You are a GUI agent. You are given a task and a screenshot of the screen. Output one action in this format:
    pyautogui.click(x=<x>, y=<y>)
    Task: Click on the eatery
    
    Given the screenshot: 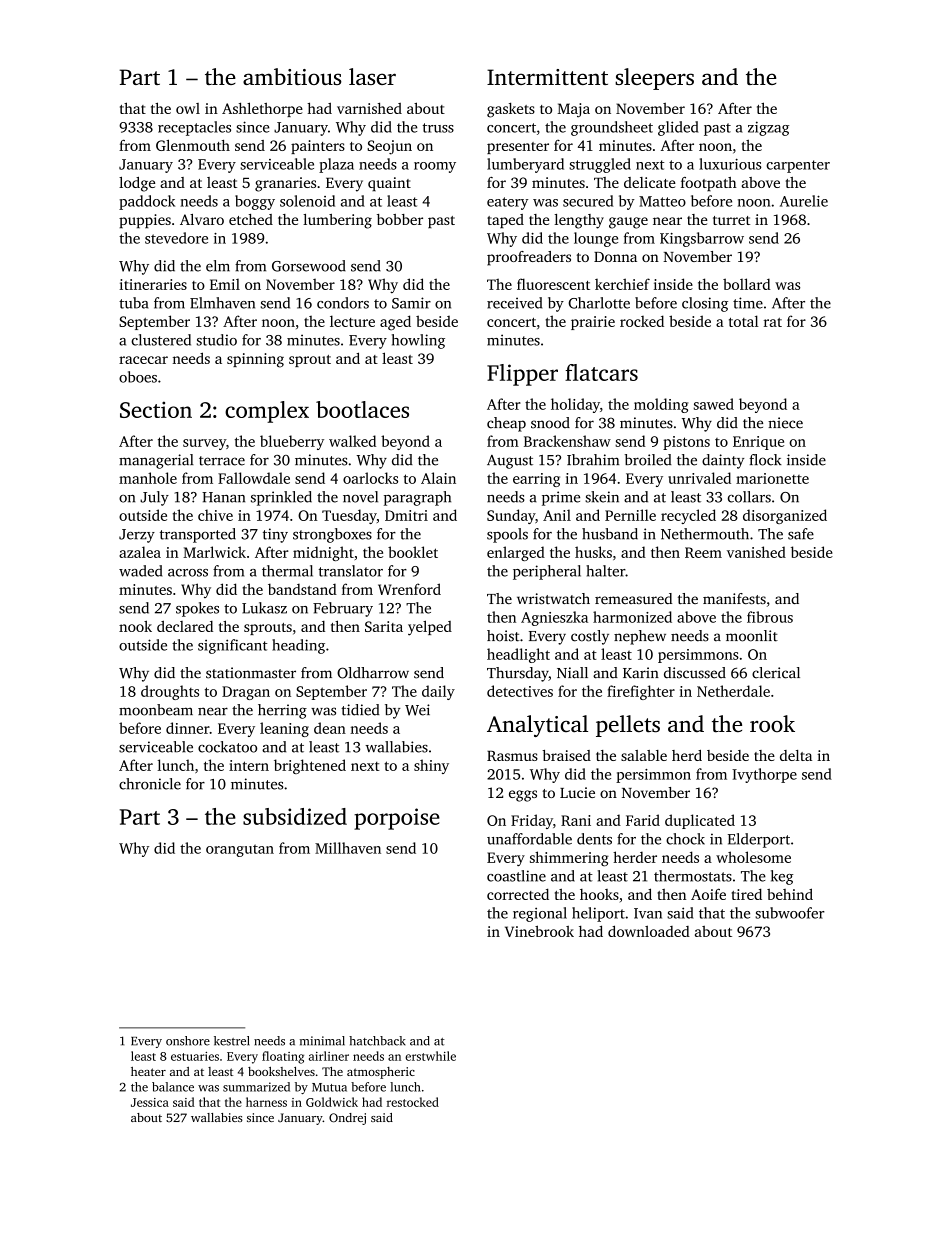 What is the action you would take?
    pyautogui.click(x=507, y=203)
